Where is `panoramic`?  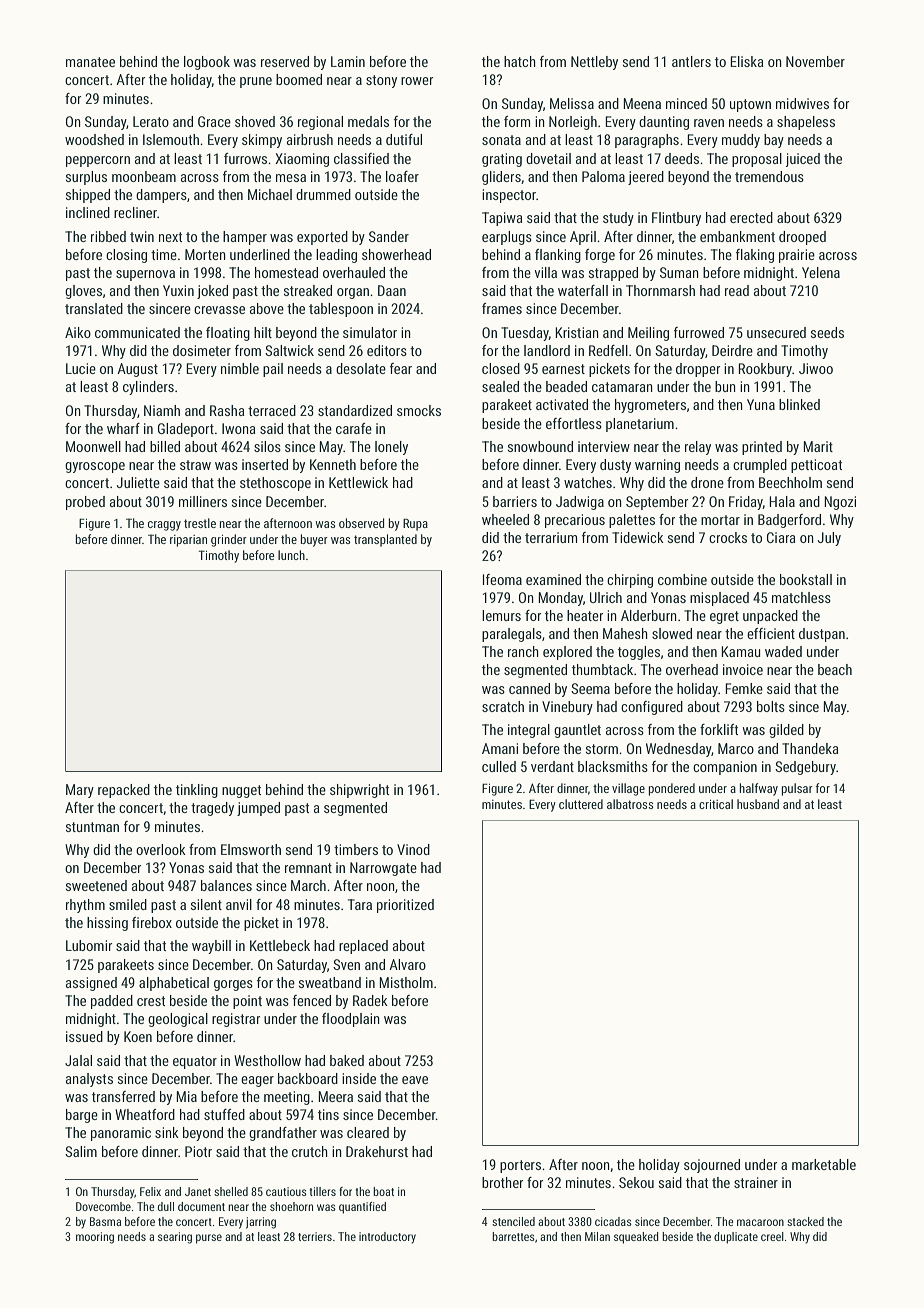 panoramic is located at coordinates (121, 1134).
